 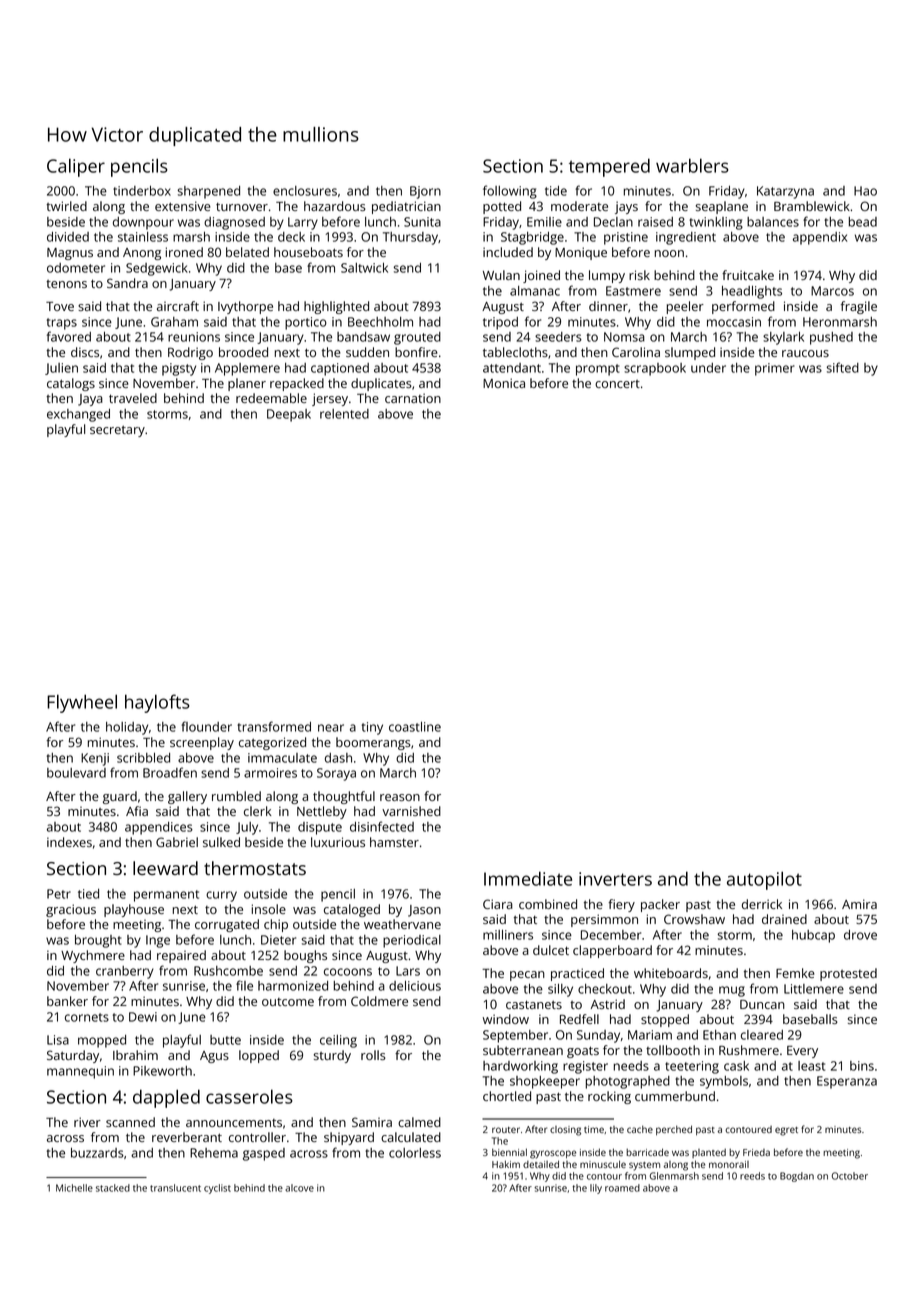 I want to click on varnished, so click(x=411, y=811).
